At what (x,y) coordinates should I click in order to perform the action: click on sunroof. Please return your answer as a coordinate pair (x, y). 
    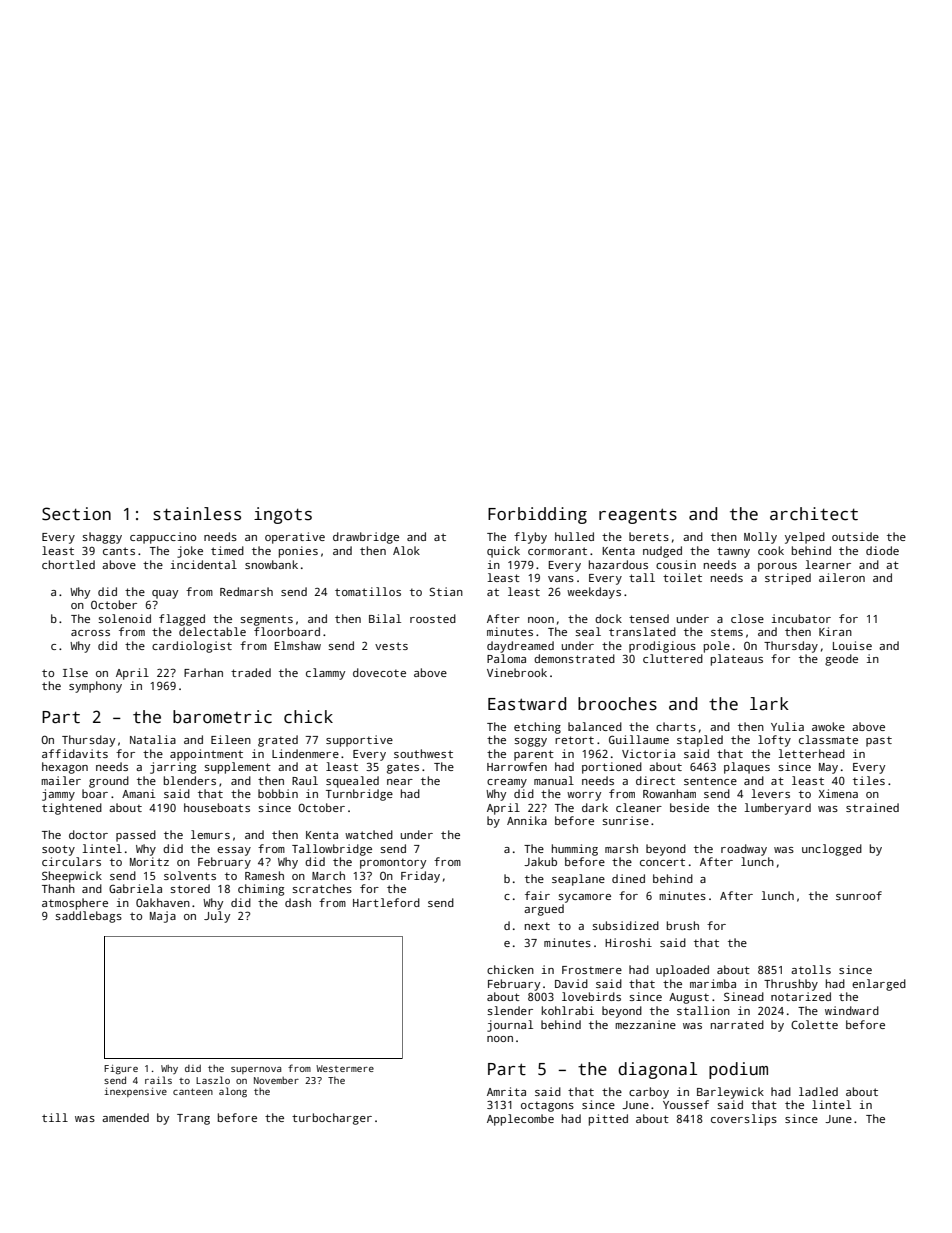
    Looking at the image, I should click on (859, 895).
